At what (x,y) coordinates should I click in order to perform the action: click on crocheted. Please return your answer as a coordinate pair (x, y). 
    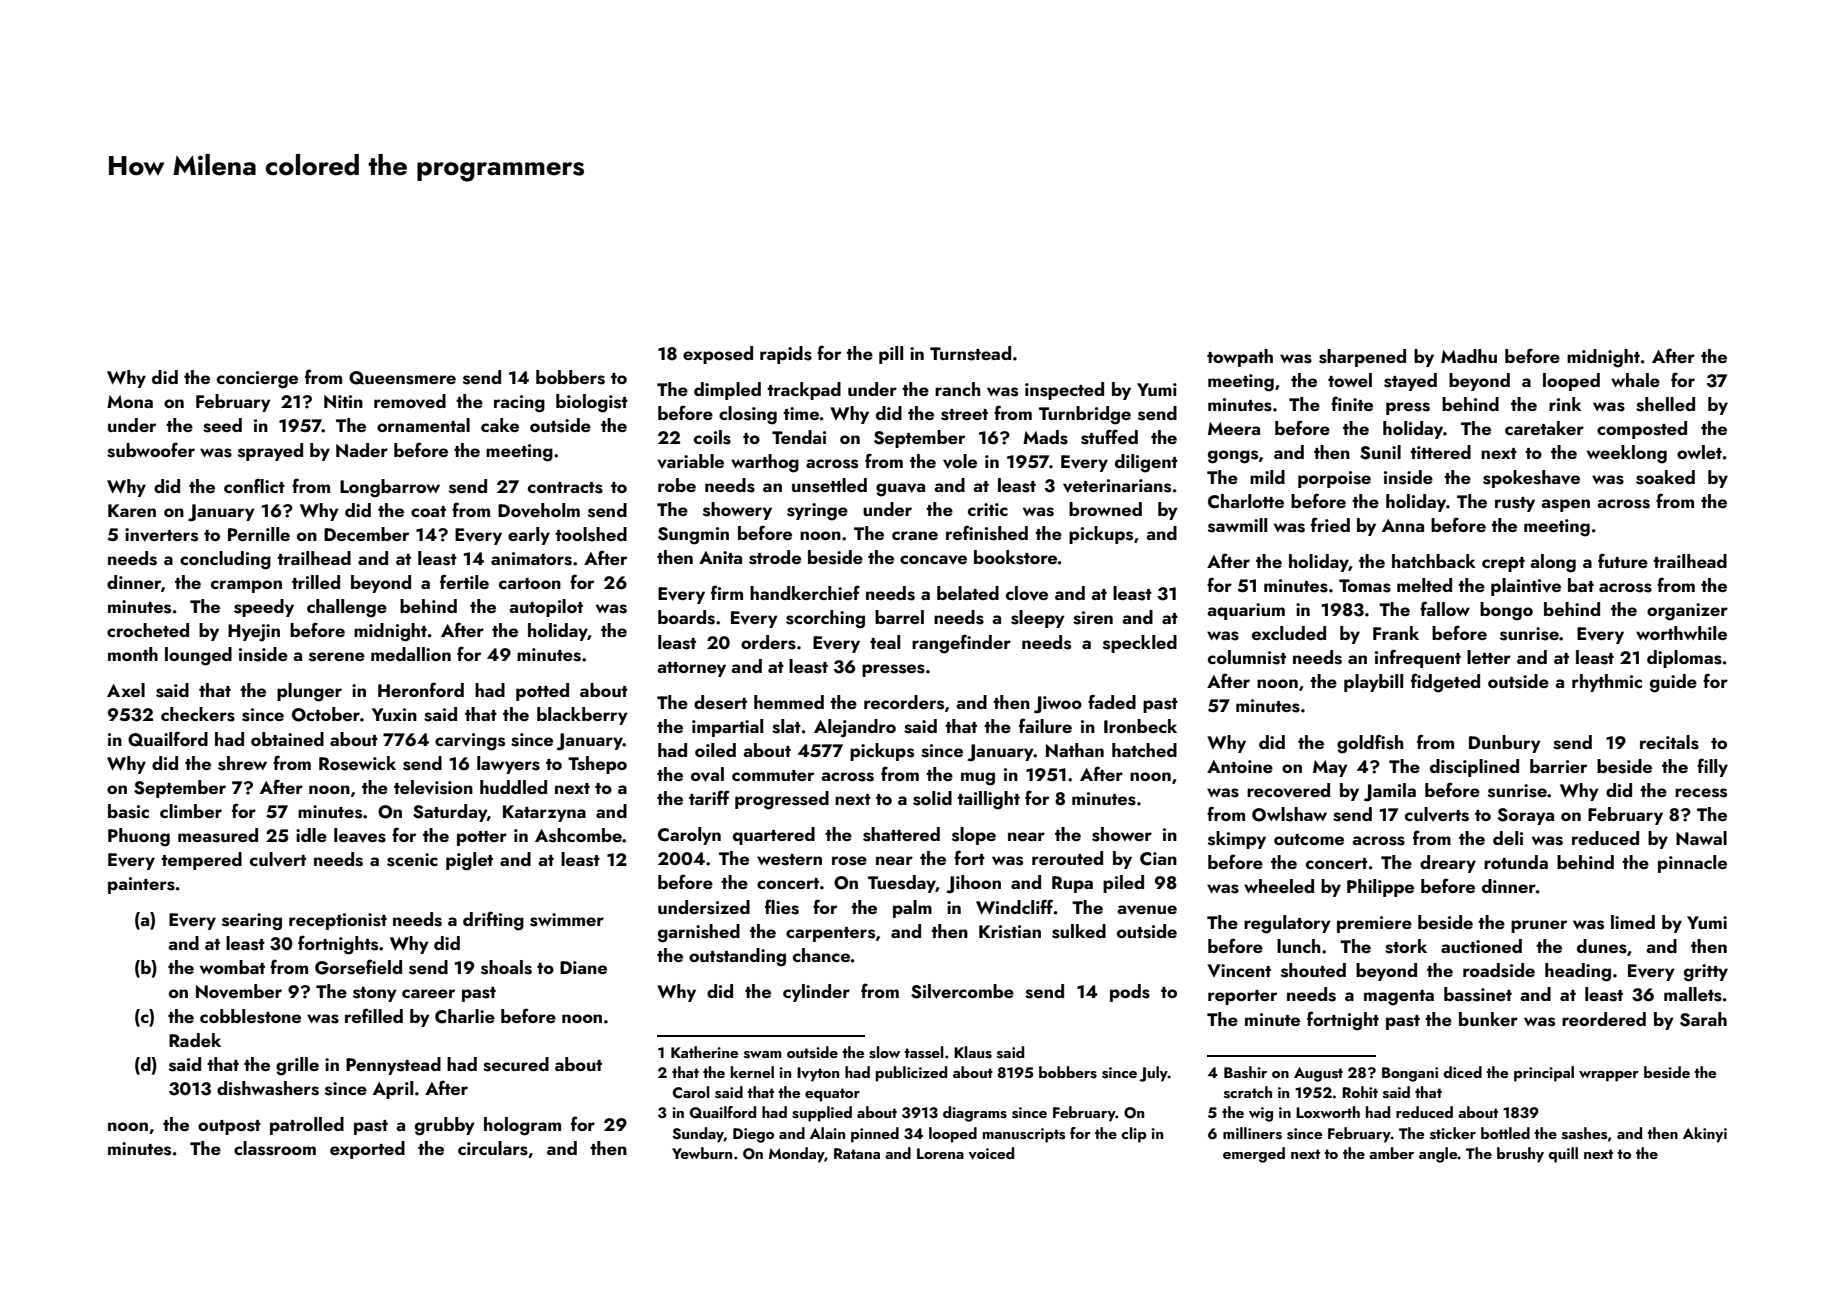
    Looking at the image, I should click on (148, 630).
